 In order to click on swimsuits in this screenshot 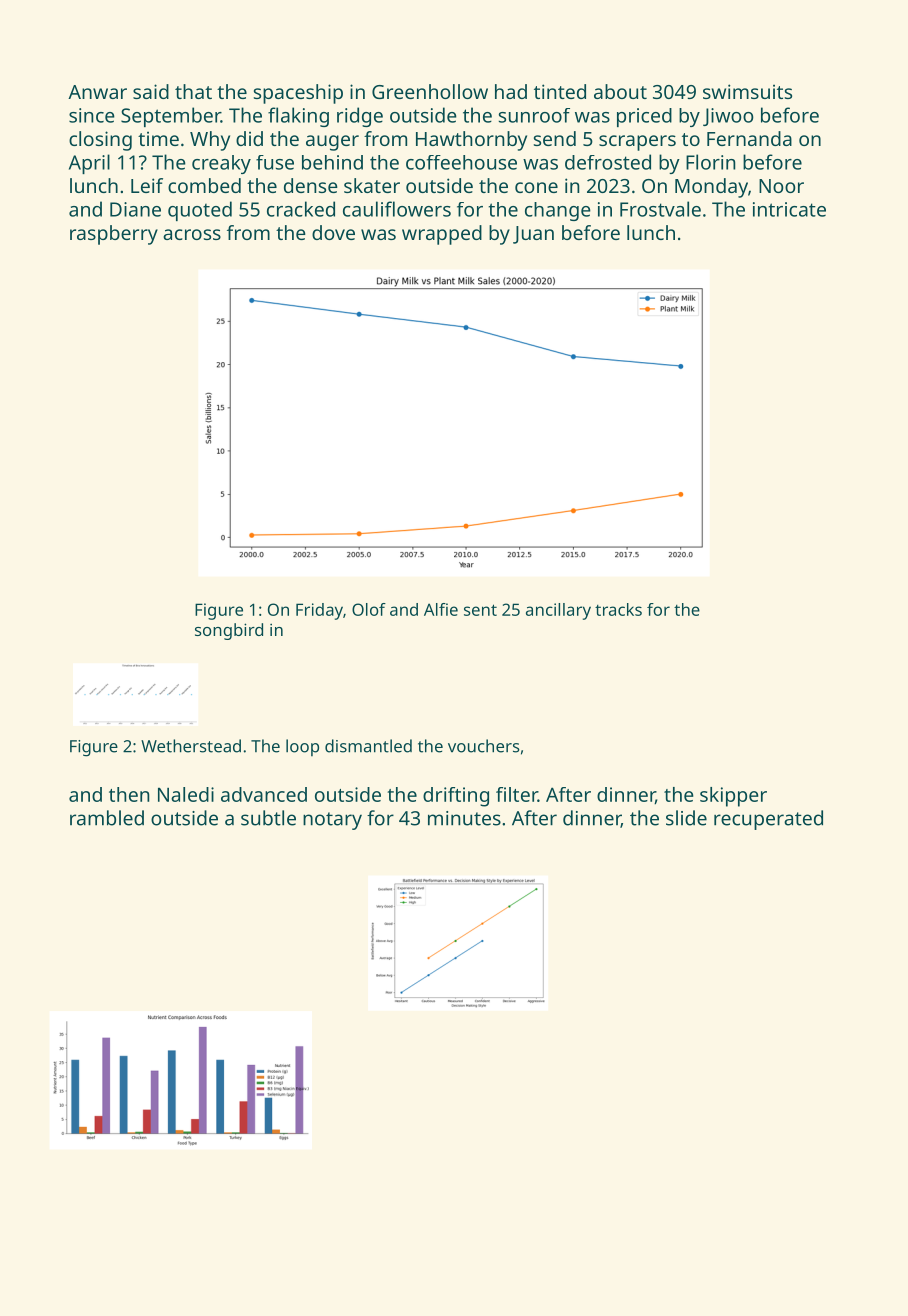, I will do `click(747, 91)`.
